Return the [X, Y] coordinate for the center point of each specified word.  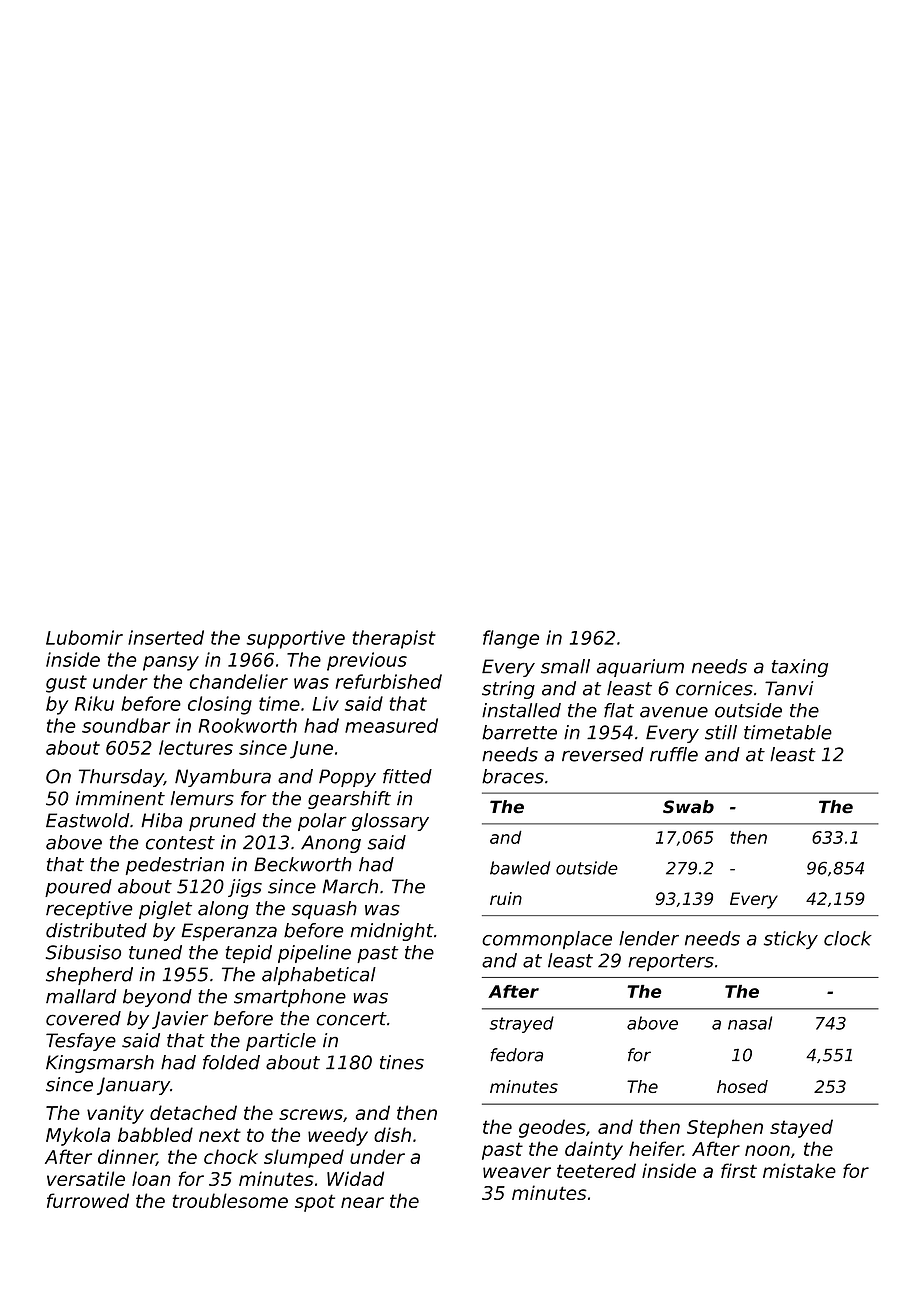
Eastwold [87, 820]
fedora [516, 1055]
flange [511, 639]
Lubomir [84, 637]
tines [402, 1062]
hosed [742, 1086]
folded [231, 1062]
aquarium [640, 668]
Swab [688, 807]
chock [231, 1156]
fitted [407, 776]
